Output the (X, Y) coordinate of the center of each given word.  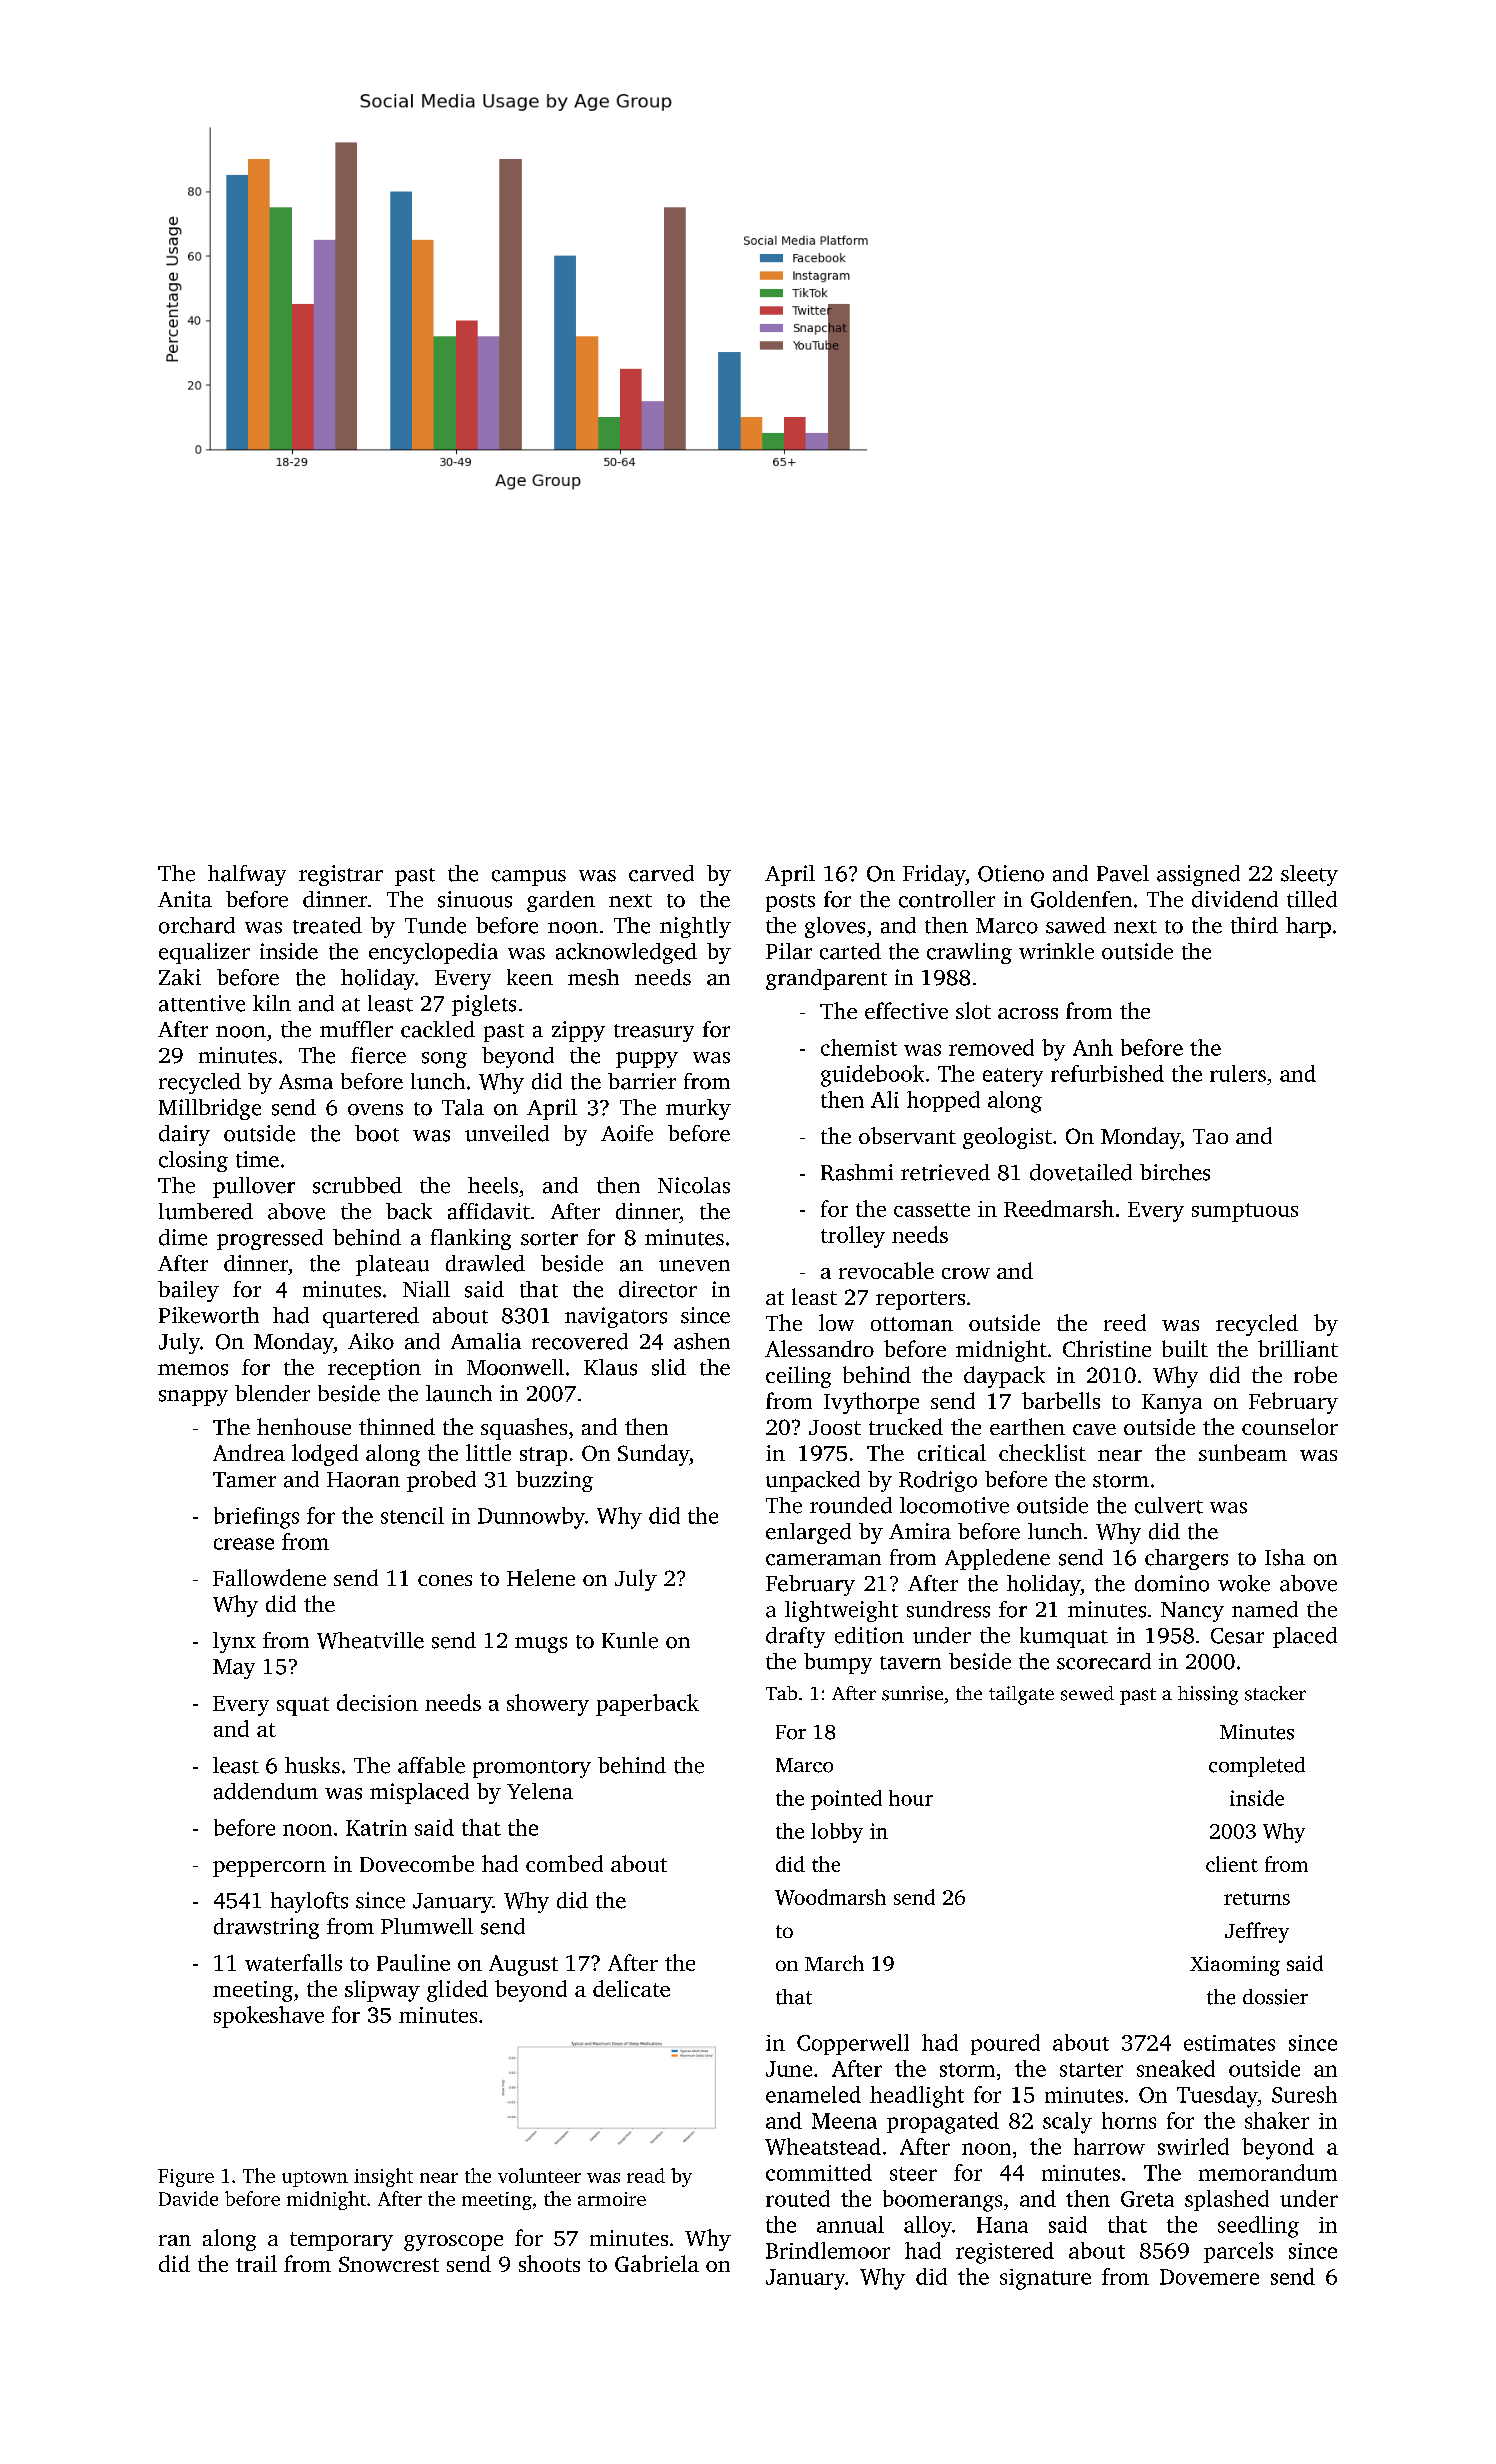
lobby (837, 1833)
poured (1005, 2044)
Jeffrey (1257, 1932)
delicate (631, 1988)
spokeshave (269, 2017)
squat (303, 1706)
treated (327, 925)
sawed (1076, 925)
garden (561, 901)
